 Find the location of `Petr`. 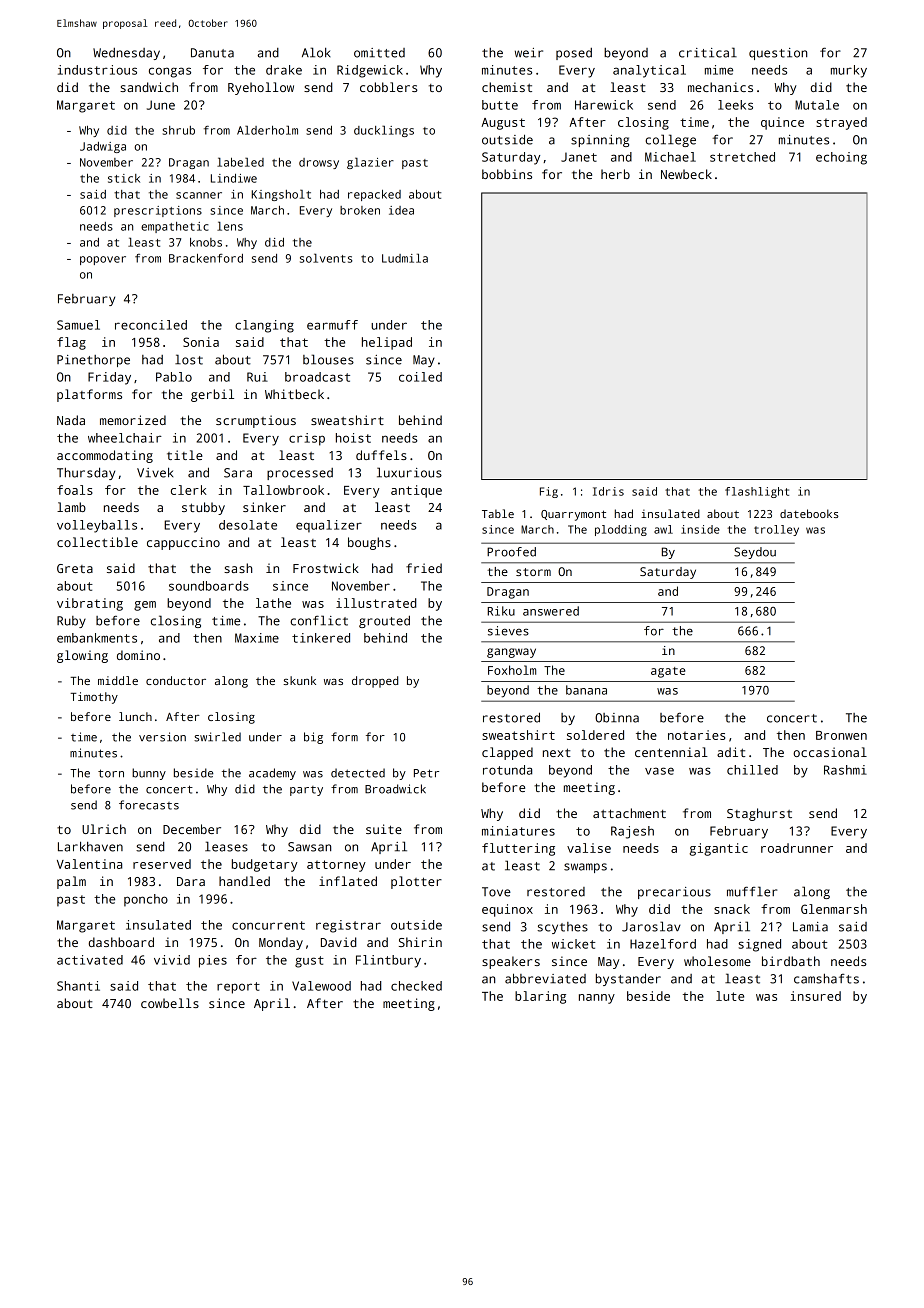

Petr is located at coordinates (426, 773).
